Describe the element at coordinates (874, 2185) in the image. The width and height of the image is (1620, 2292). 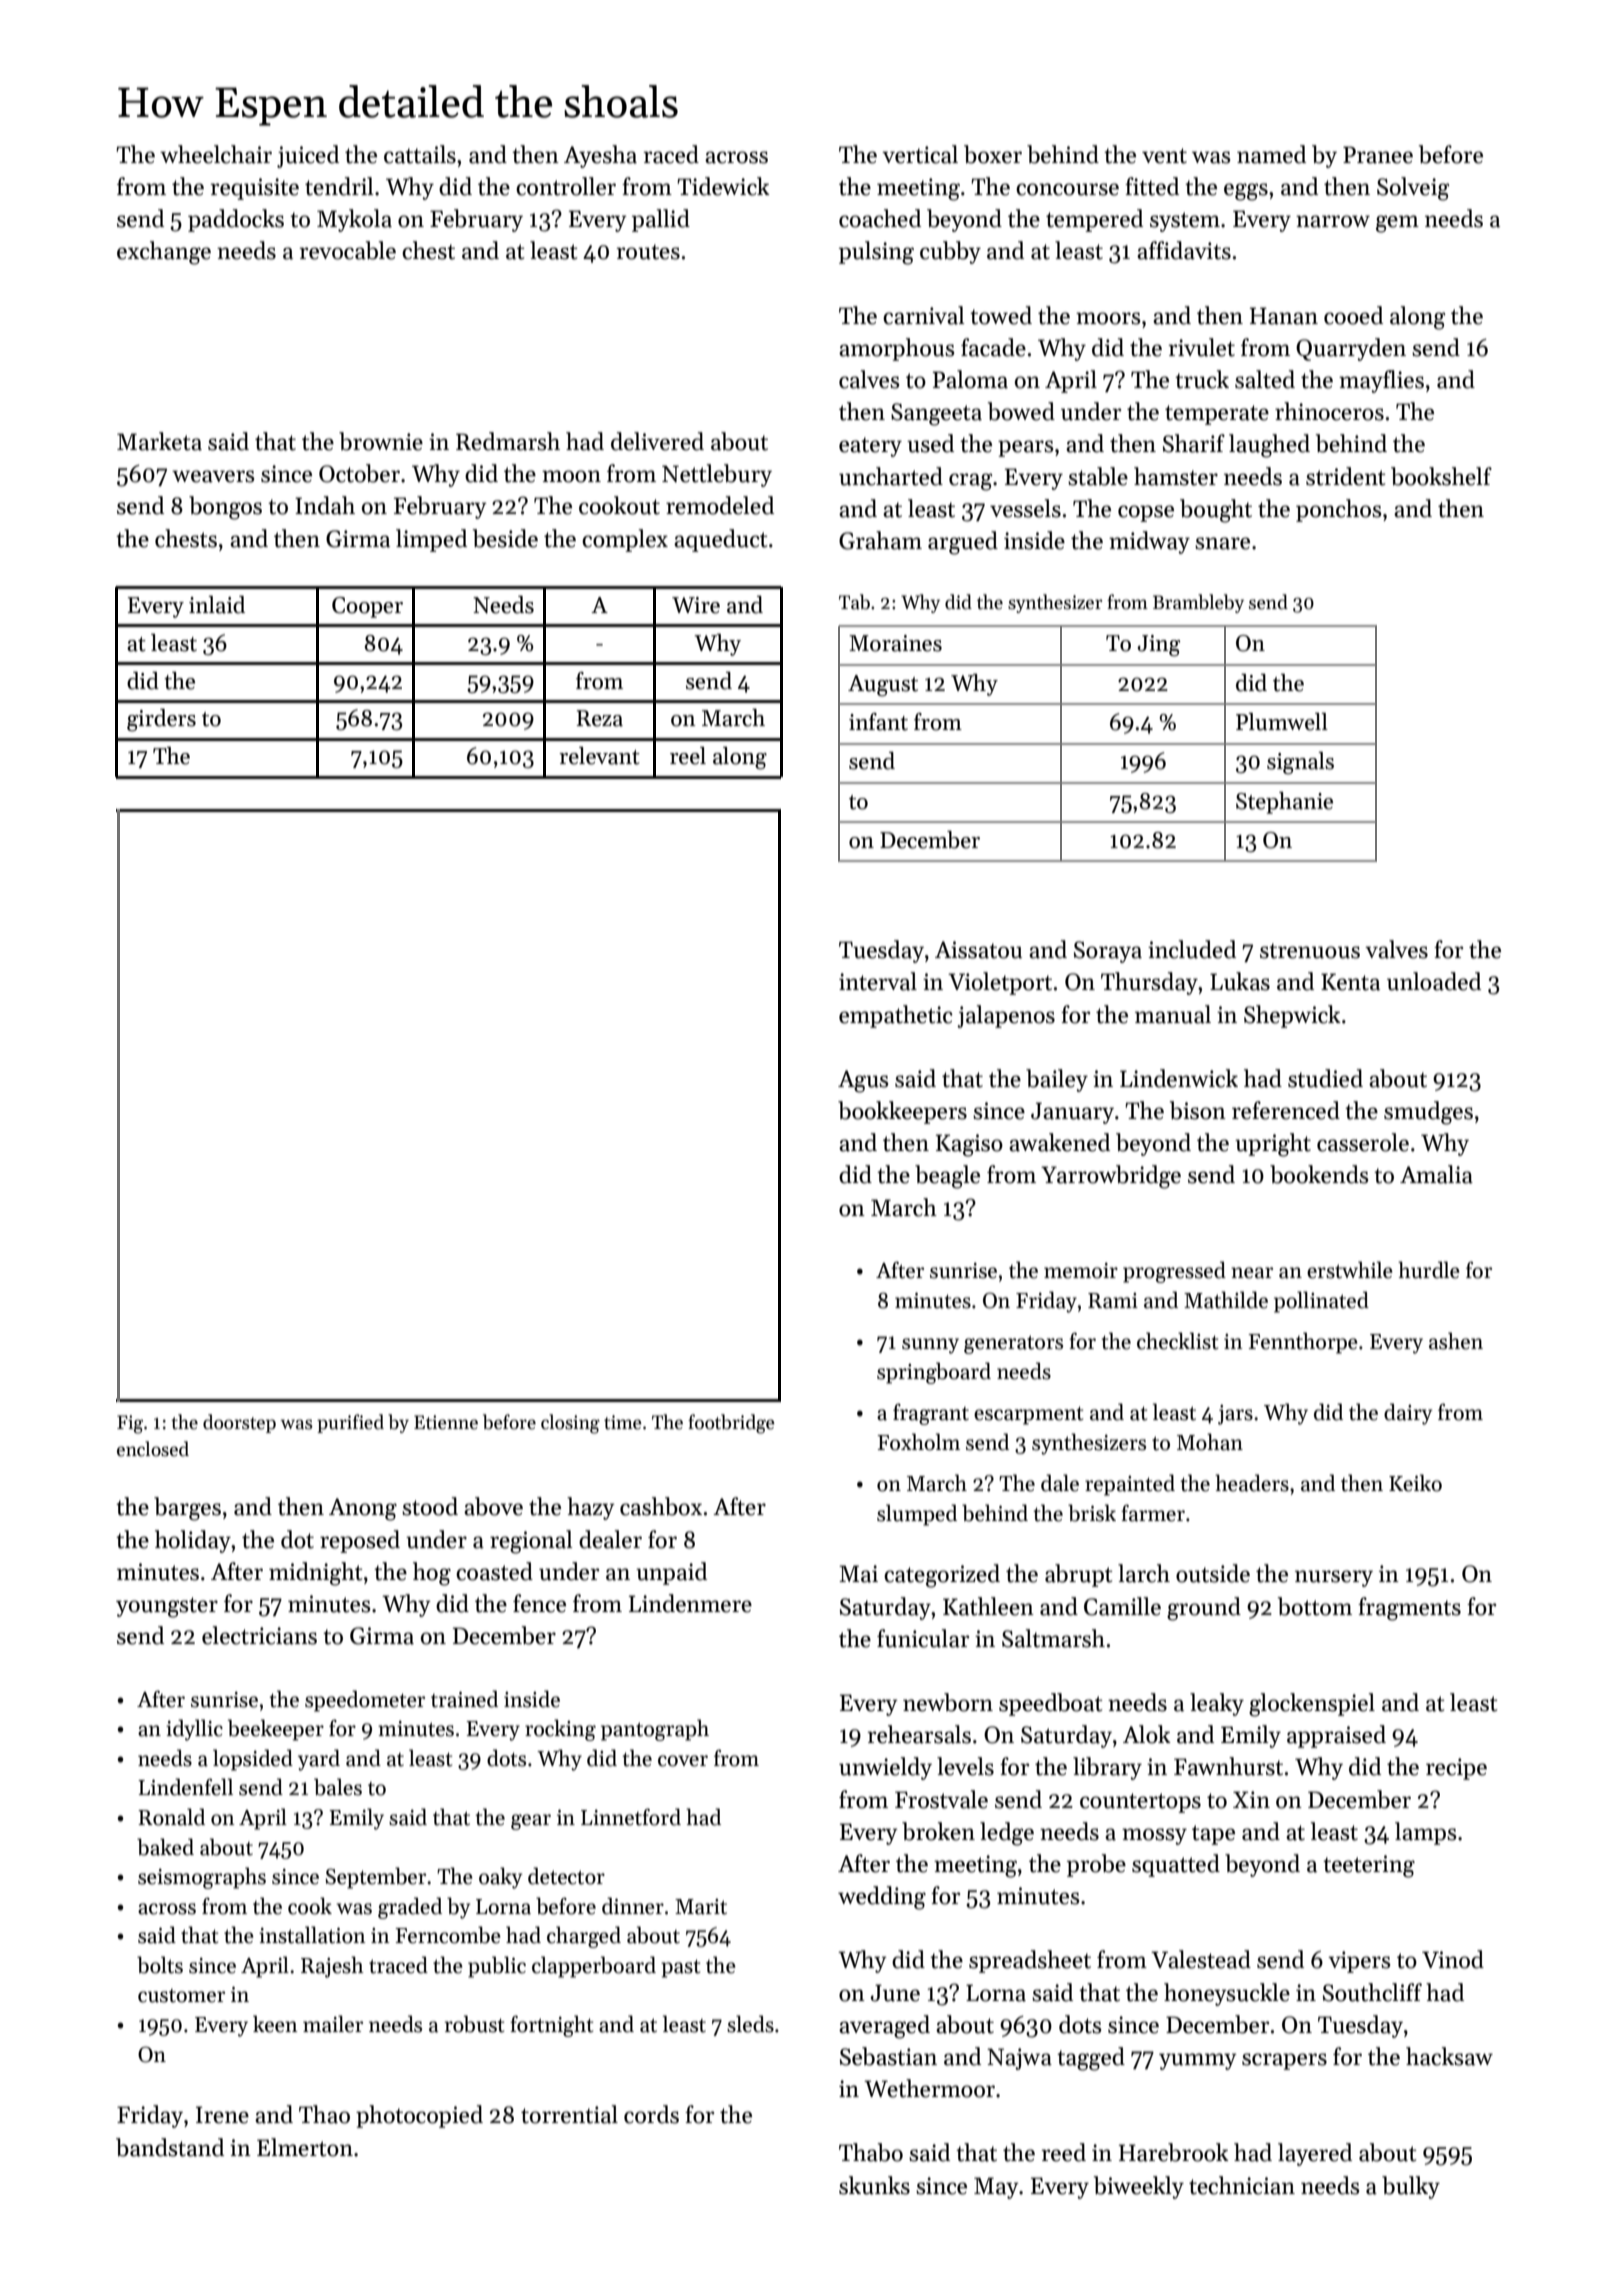
I see `skunks` at that location.
